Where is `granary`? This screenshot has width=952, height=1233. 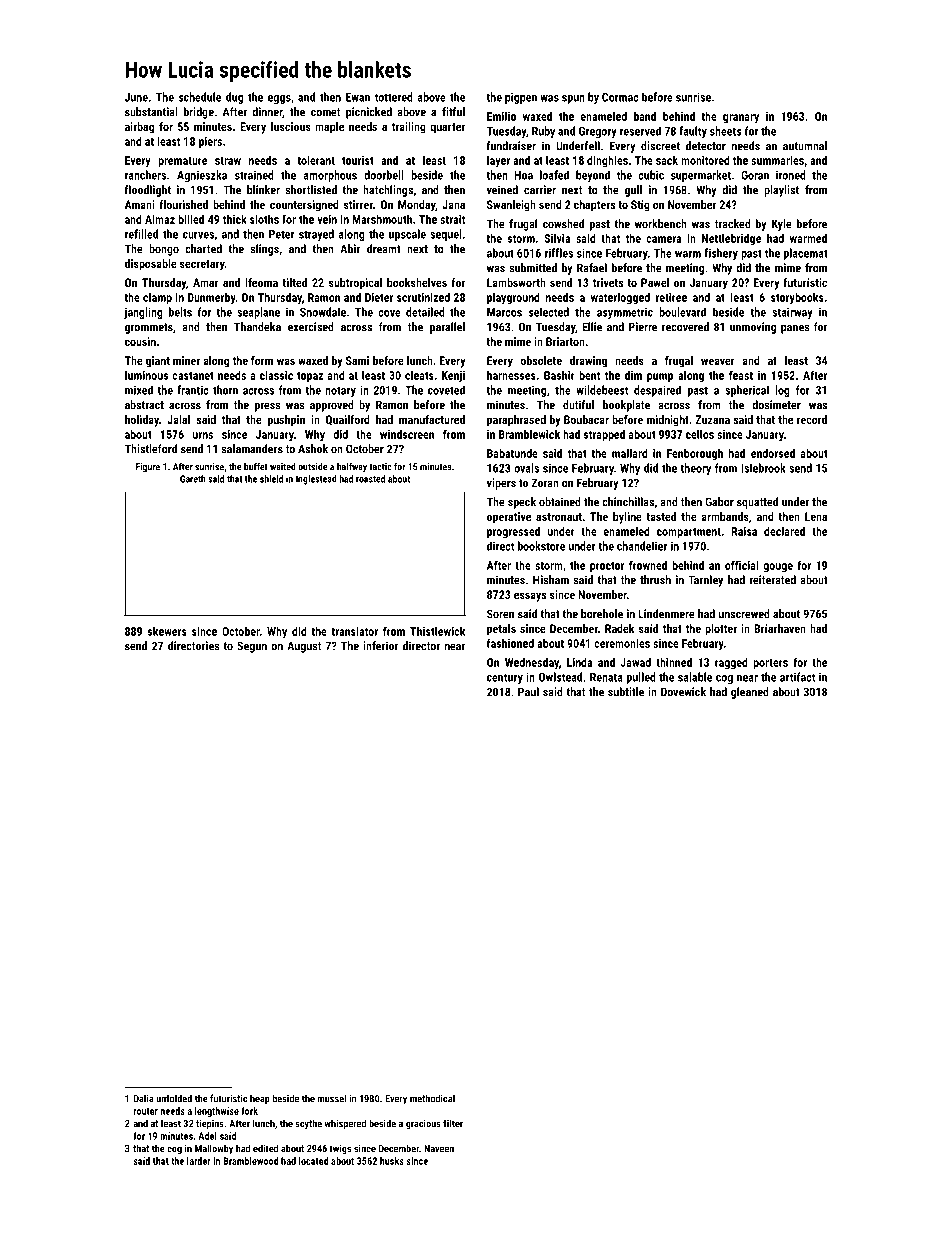 granary is located at coordinates (741, 119).
